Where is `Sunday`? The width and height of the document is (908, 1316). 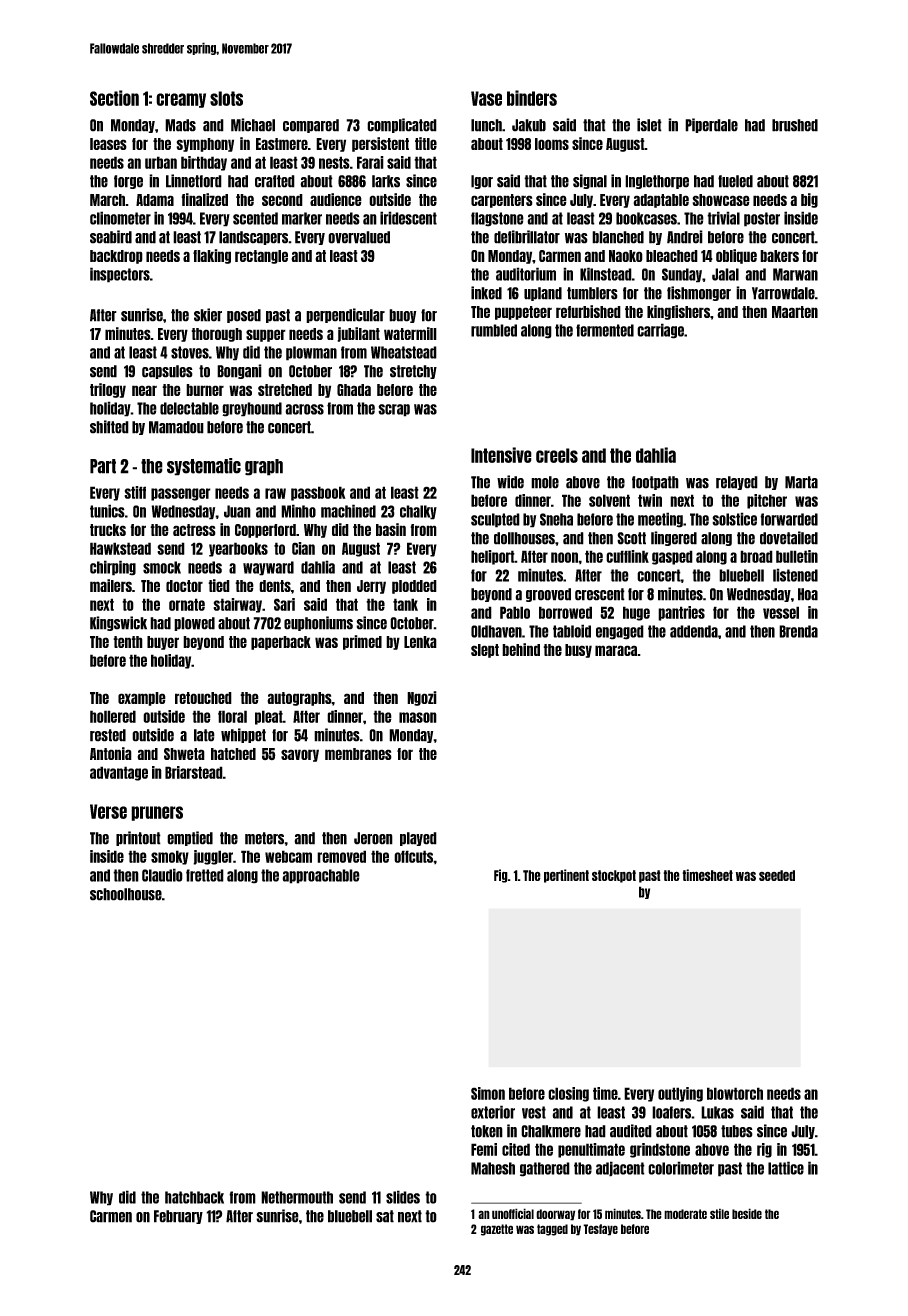 Sunday is located at coordinates (682, 275).
